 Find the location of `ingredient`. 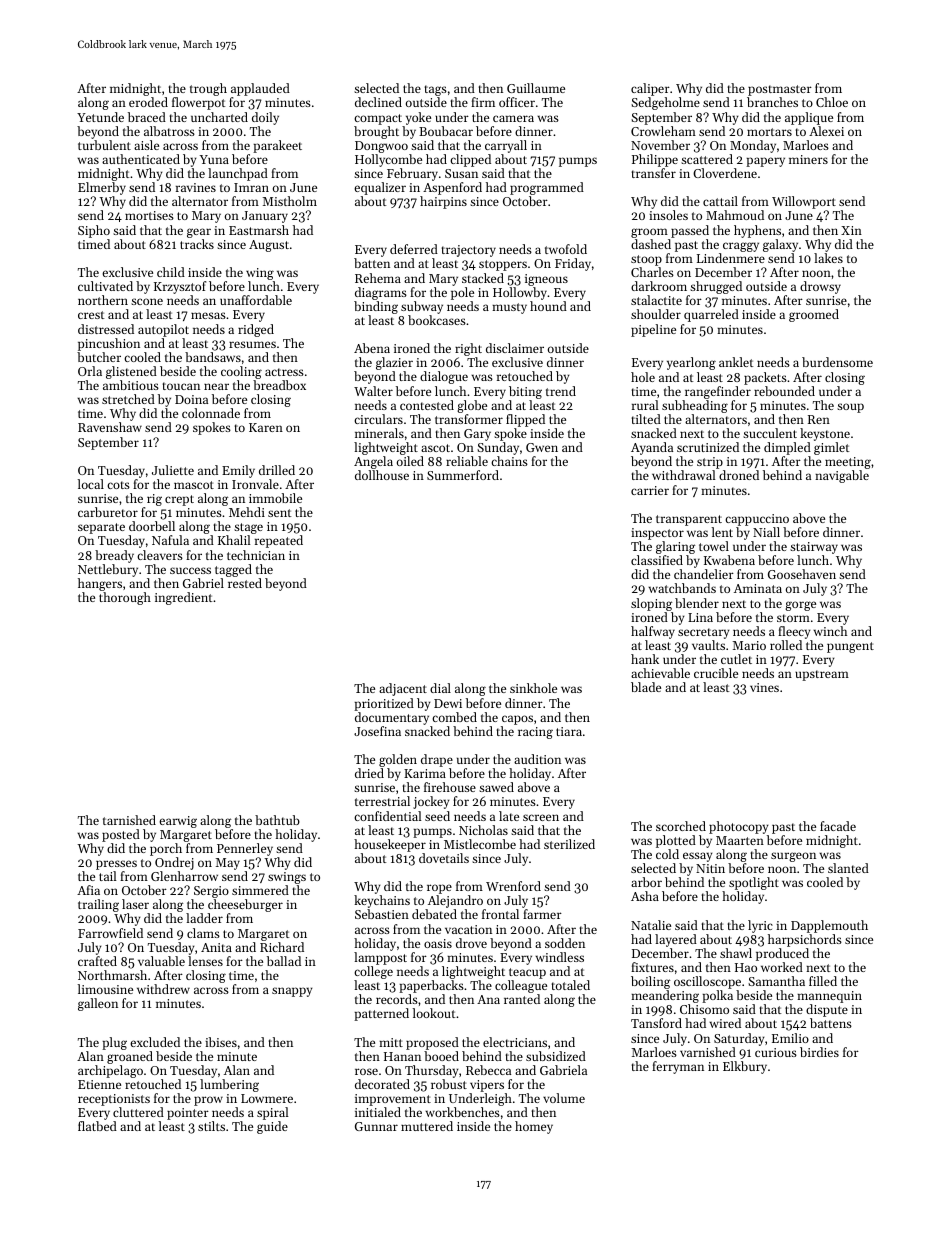

ingredient is located at coordinates (183, 598).
